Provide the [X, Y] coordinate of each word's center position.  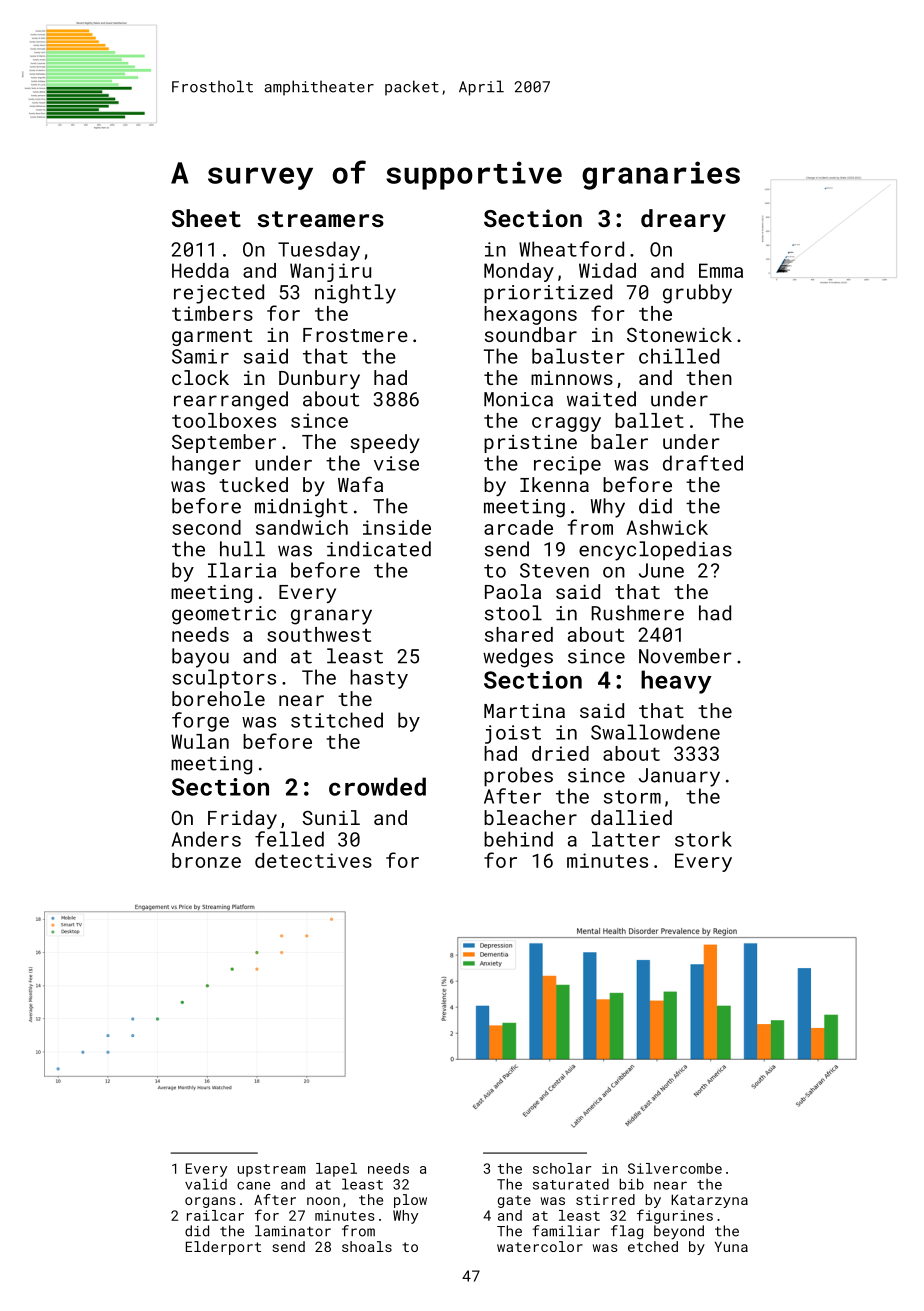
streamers [320, 219]
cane [253, 1186]
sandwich [302, 527]
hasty [379, 679]
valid [206, 1184]
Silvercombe [675, 1168]
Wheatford [571, 249]
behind [518, 839]
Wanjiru [330, 272]
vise [396, 463]
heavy [676, 682]
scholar [562, 1168]
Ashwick [667, 527]
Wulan [200, 741]
